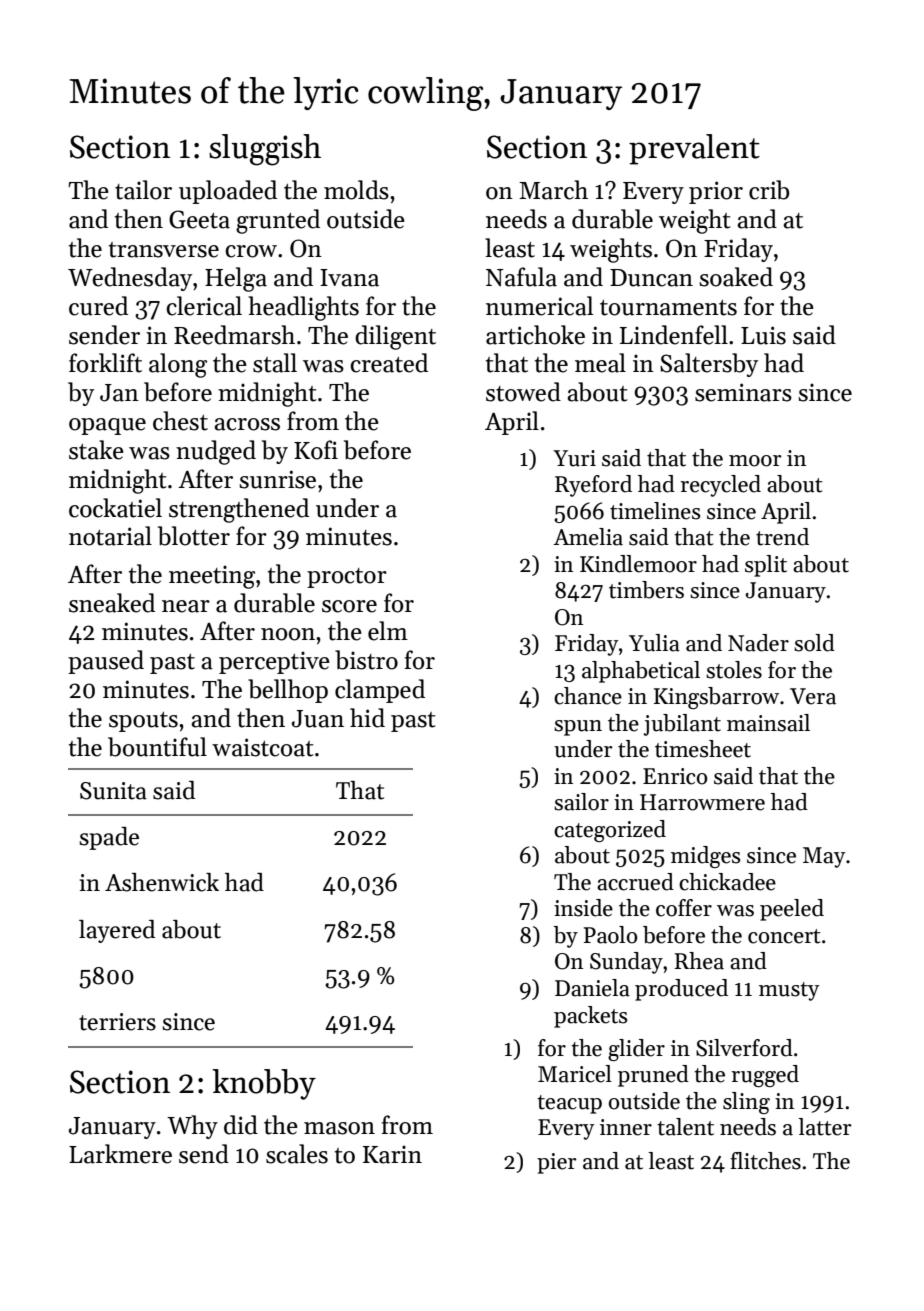 The image size is (924, 1311). I want to click on mainsail, so click(768, 723).
